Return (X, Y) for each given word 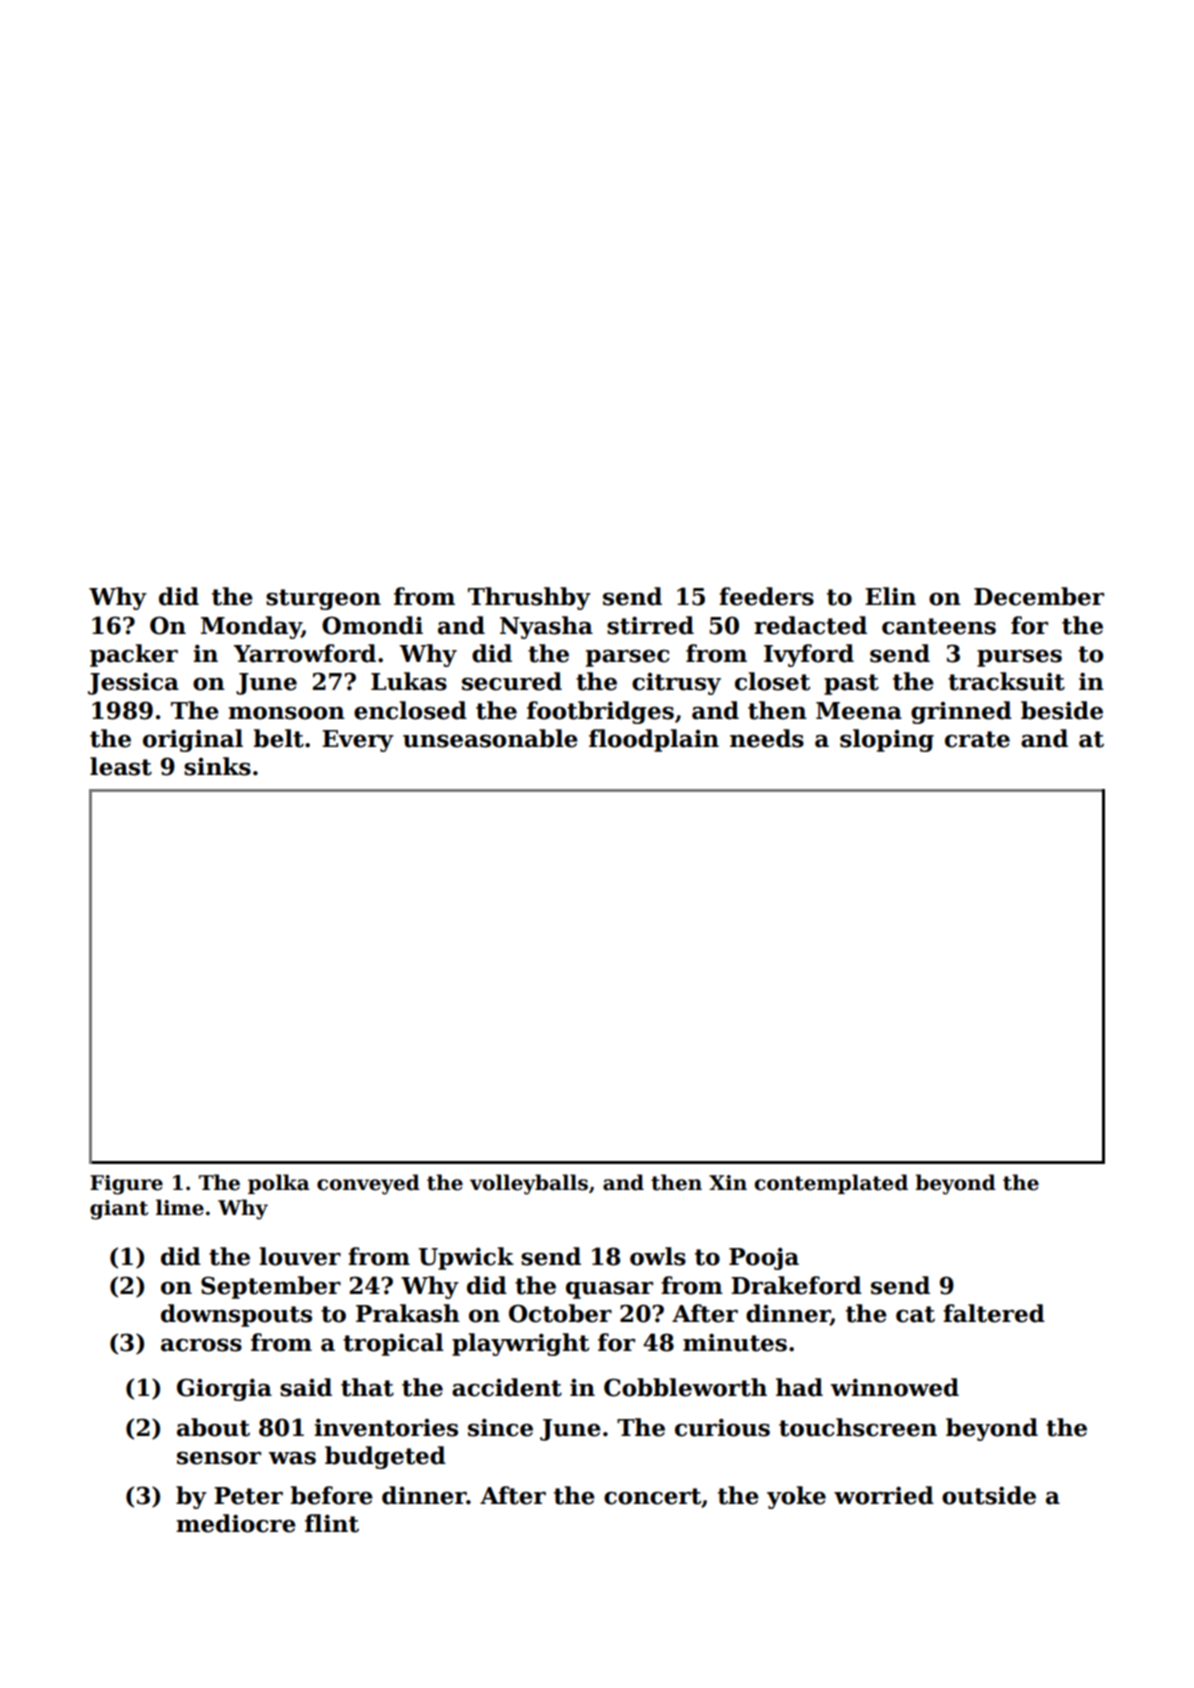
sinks (217, 766)
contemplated (831, 1184)
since (500, 1428)
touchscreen (858, 1427)
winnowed (894, 1387)
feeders (766, 596)
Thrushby (529, 598)
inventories (386, 1428)
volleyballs (529, 1184)
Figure (126, 1185)
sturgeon (323, 599)
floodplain (654, 740)
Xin (728, 1182)
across (201, 1345)
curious (722, 1428)
